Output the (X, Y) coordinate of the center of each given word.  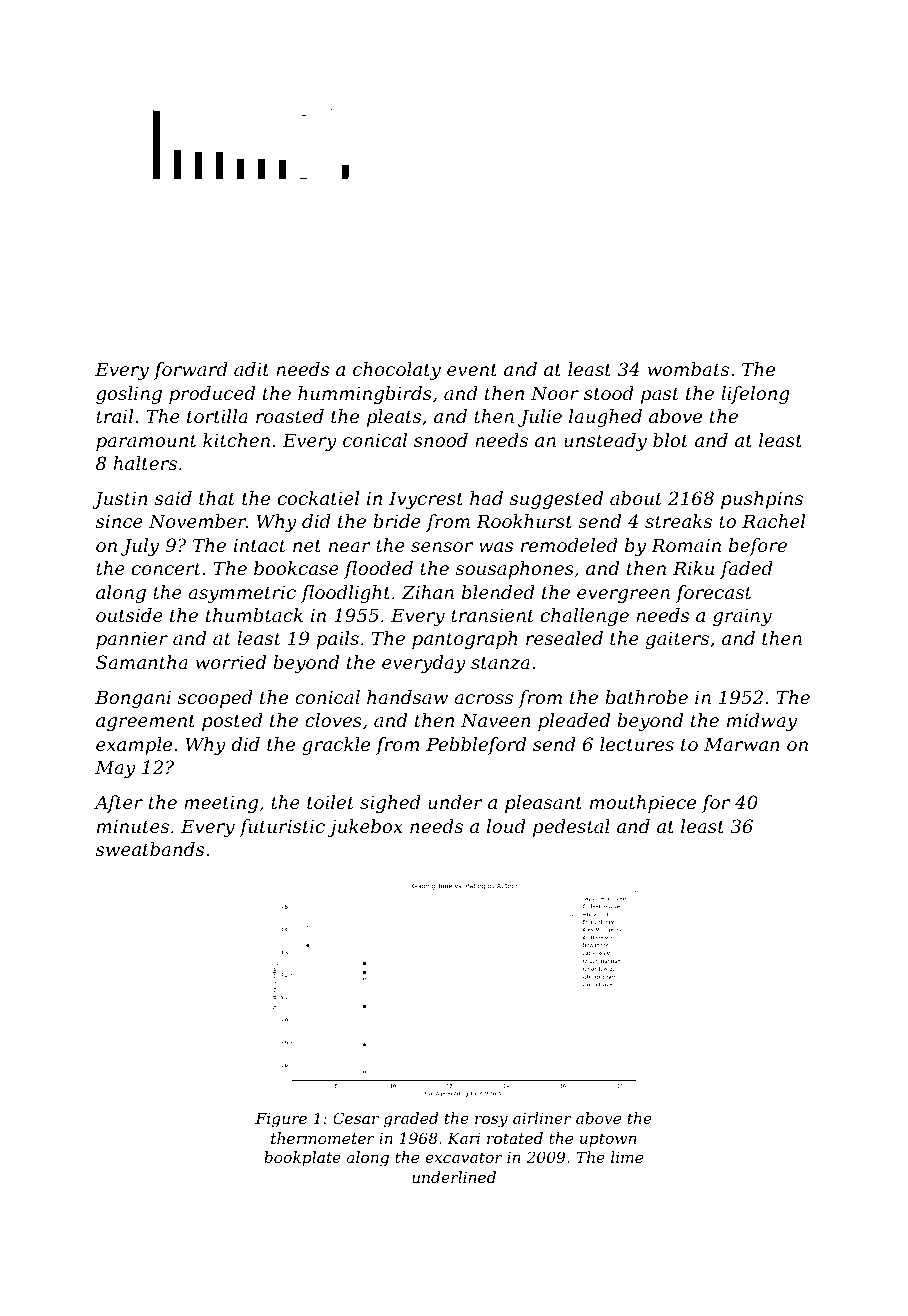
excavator (464, 1157)
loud (506, 826)
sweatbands (150, 849)
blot (670, 440)
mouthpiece (643, 804)
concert (166, 568)
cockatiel (318, 498)
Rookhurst (524, 521)
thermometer (323, 1138)
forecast (714, 594)
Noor (555, 393)
